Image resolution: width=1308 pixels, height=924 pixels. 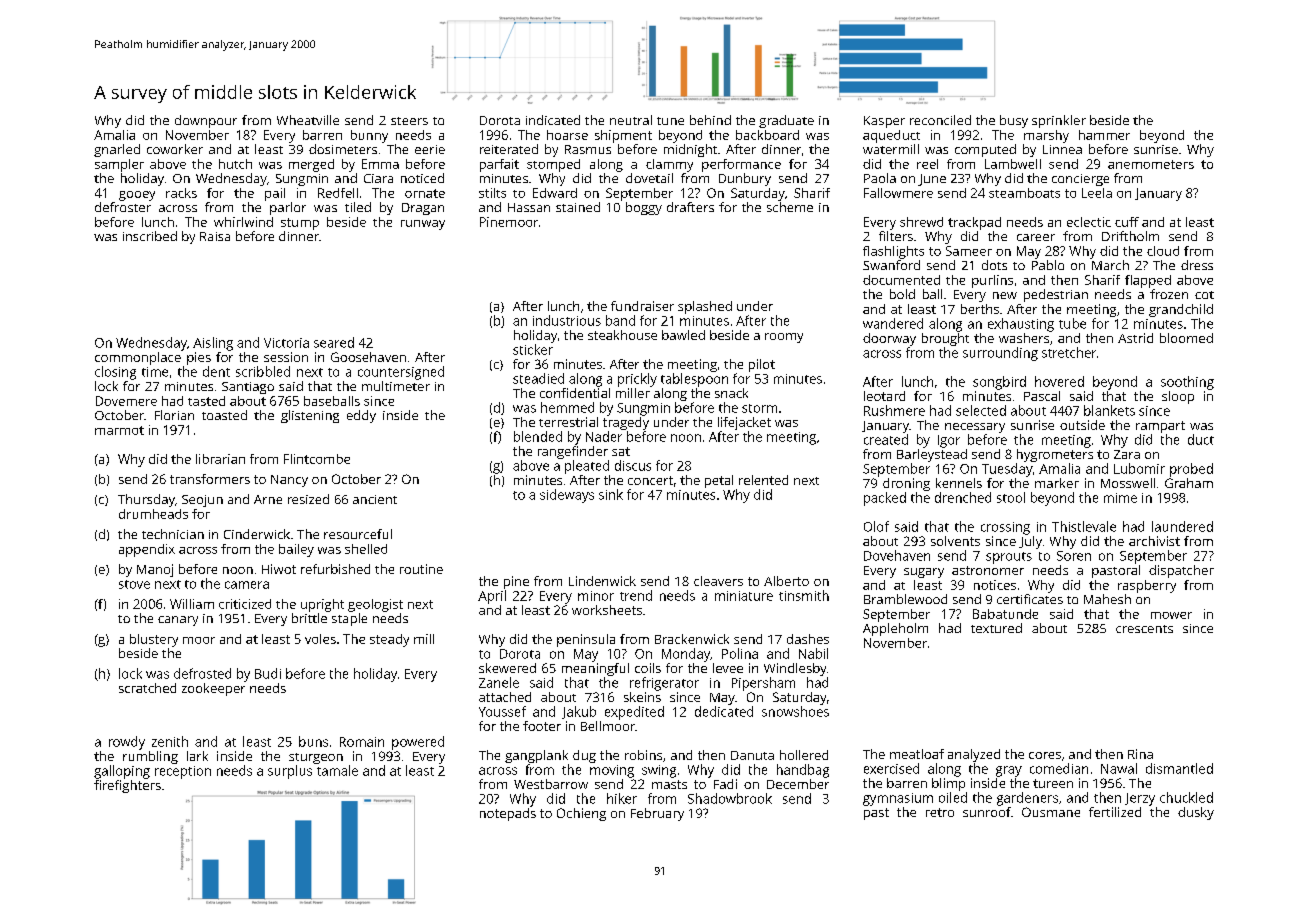 What do you see at coordinates (664, 684) in the screenshot?
I see `refrigerator` at bounding box center [664, 684].
